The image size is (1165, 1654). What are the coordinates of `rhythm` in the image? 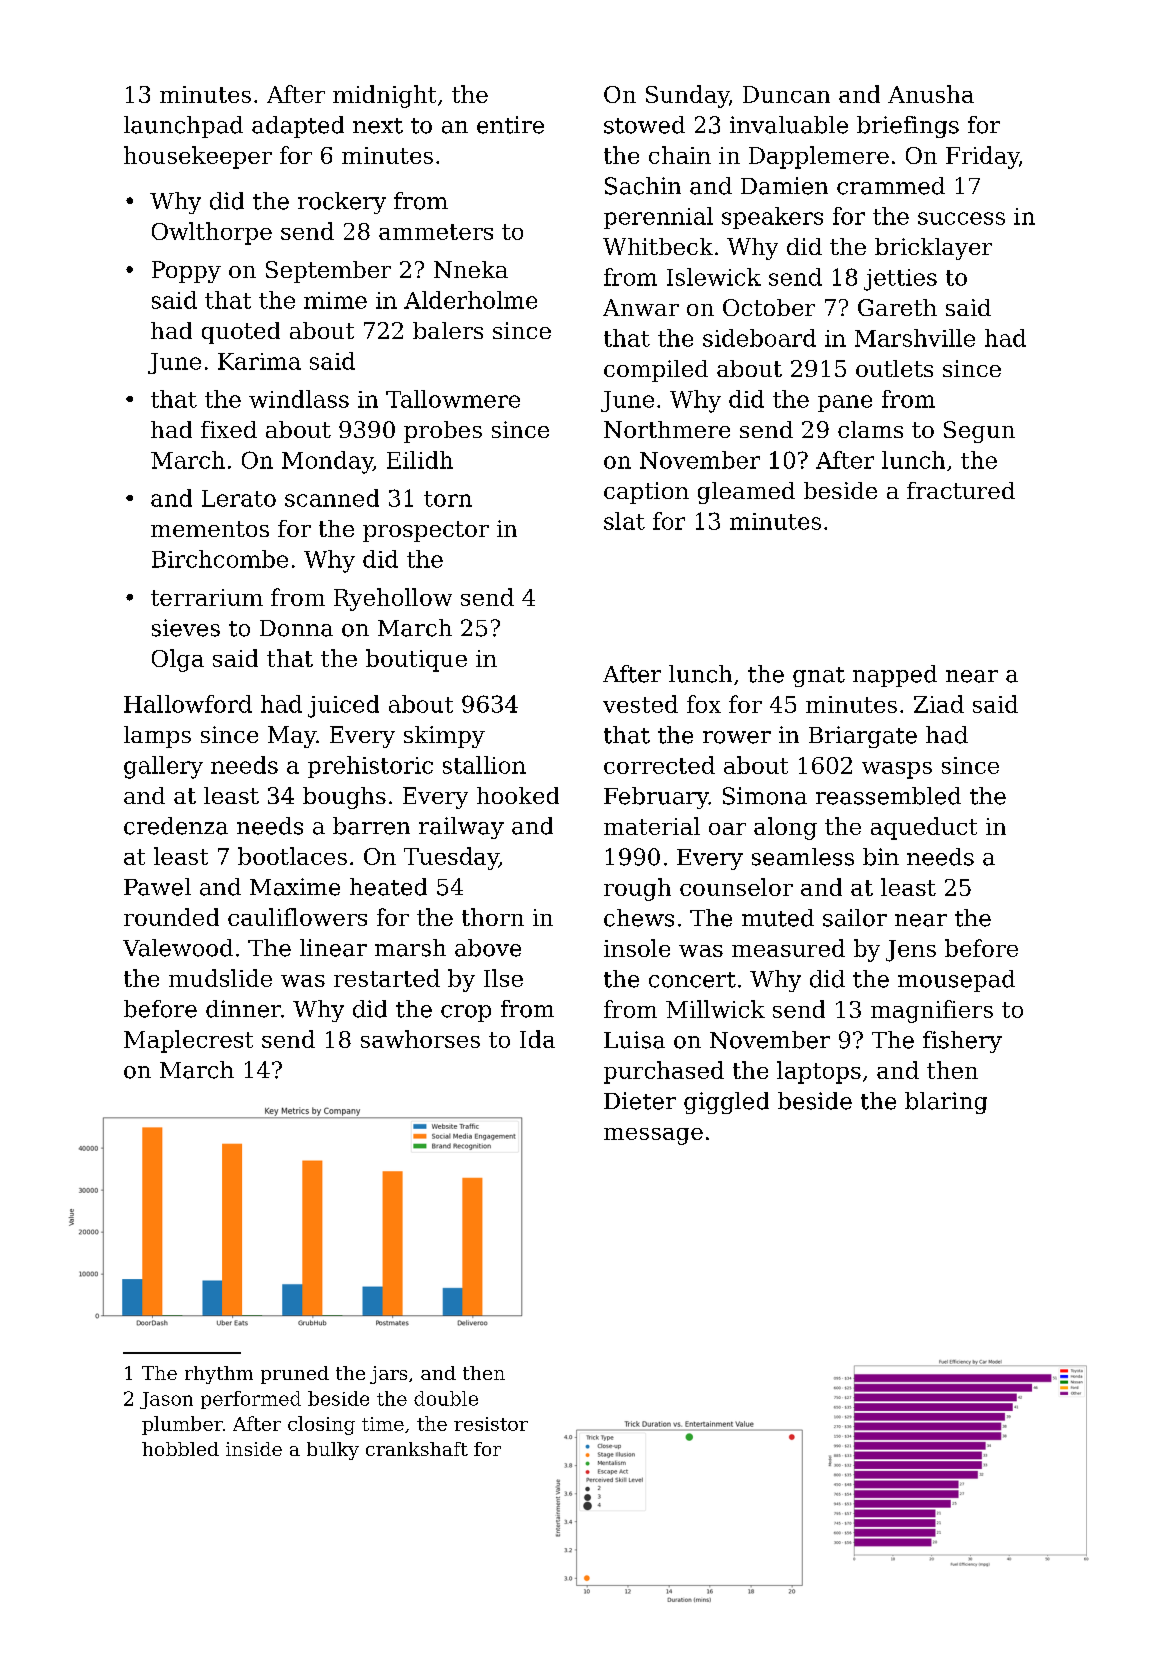 It's located at (219, 1375).
